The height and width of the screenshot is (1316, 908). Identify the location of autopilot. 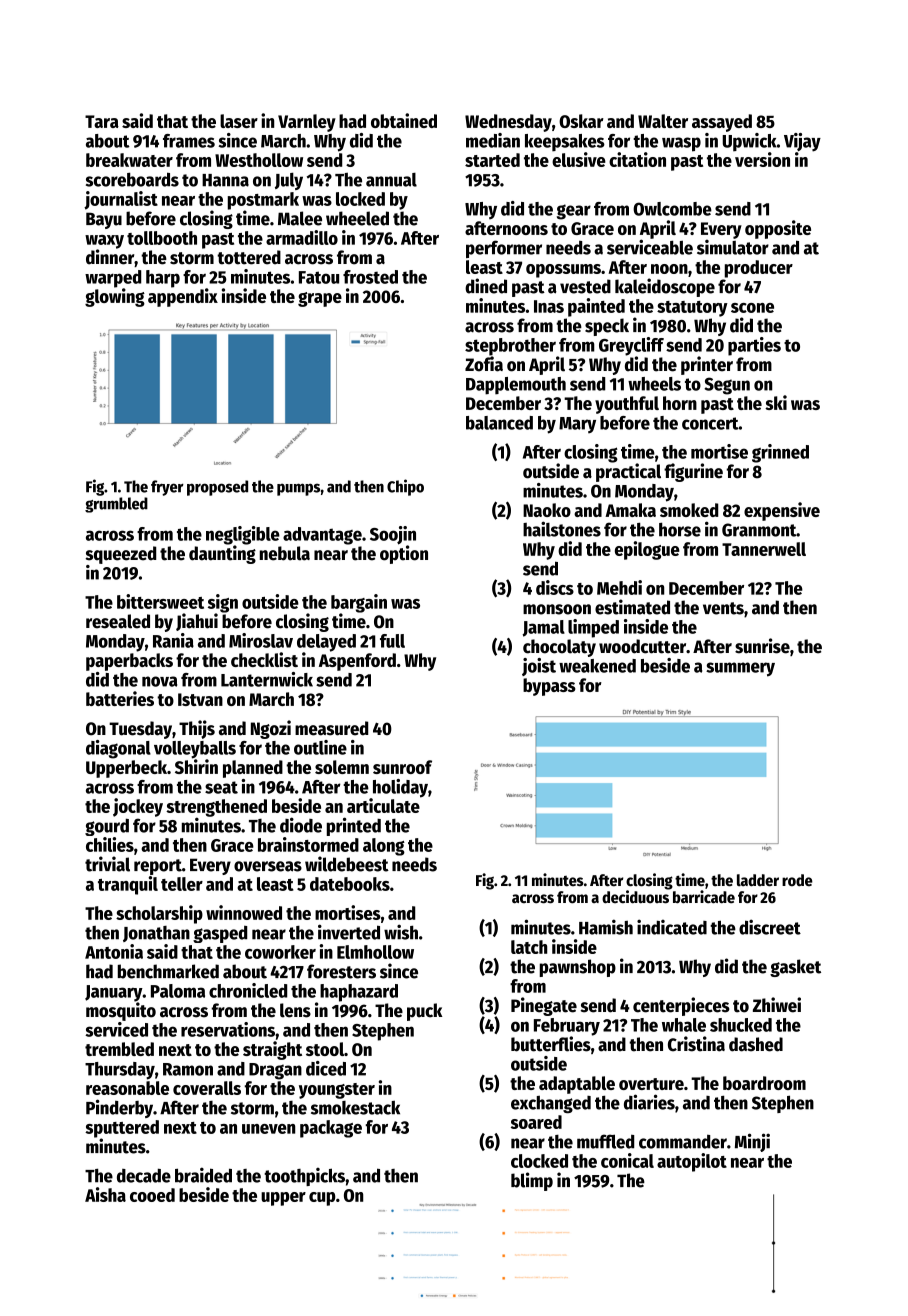
(692, 1162).
